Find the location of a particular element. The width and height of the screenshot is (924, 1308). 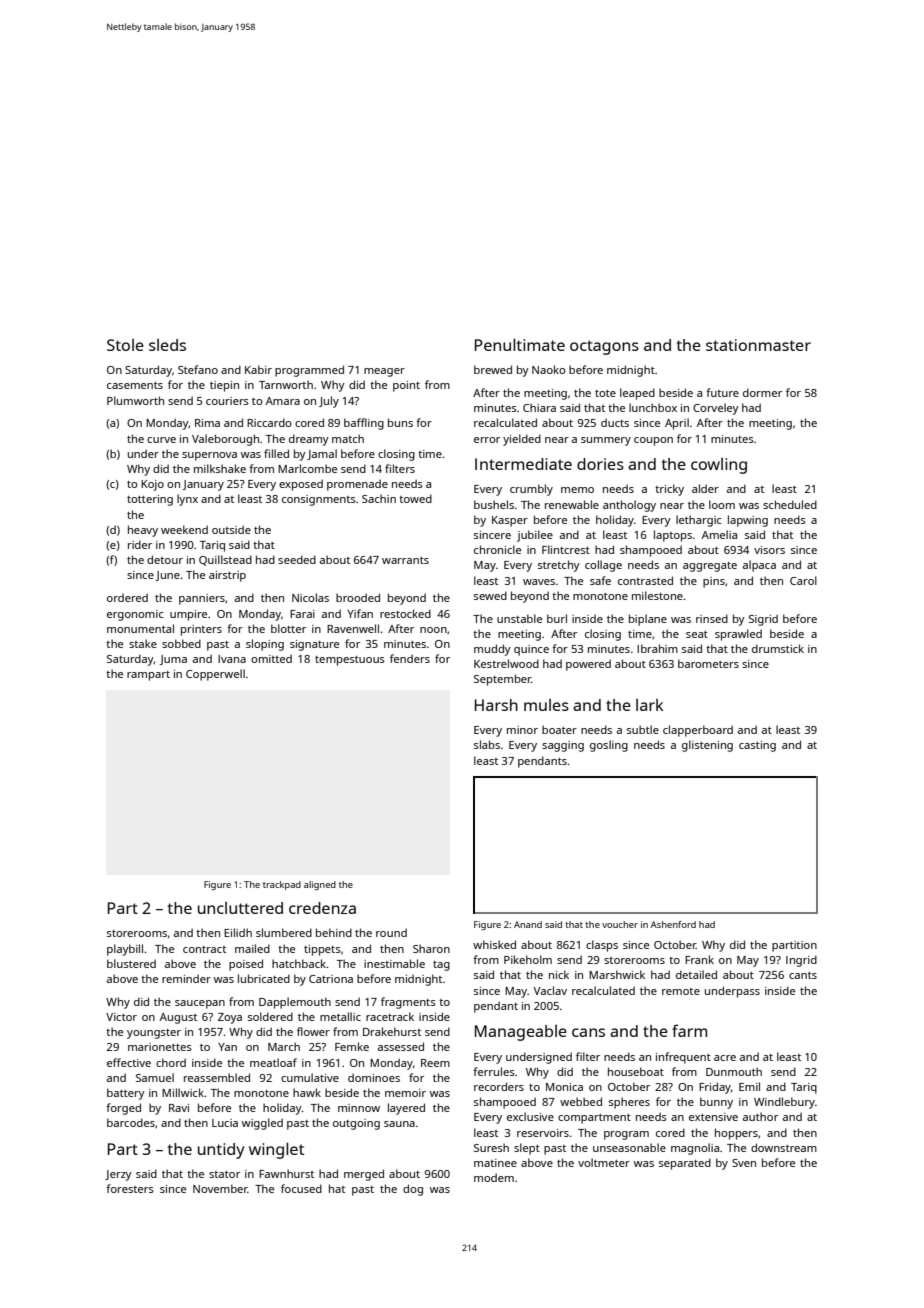

octagons is located at coordinates (604, 347).
